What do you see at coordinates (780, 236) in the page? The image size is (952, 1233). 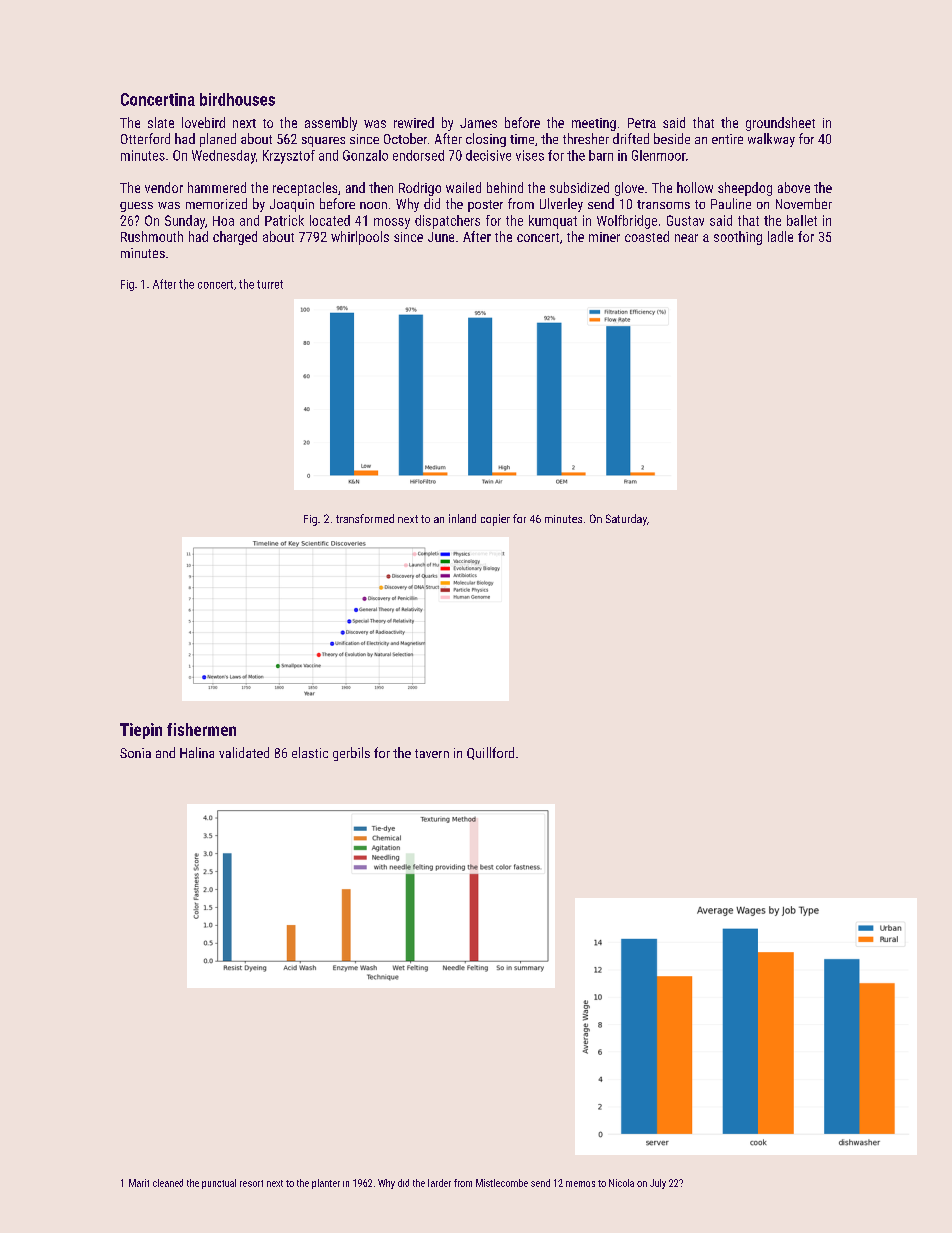 I see `ladle` at bounding box center [780, 236].
